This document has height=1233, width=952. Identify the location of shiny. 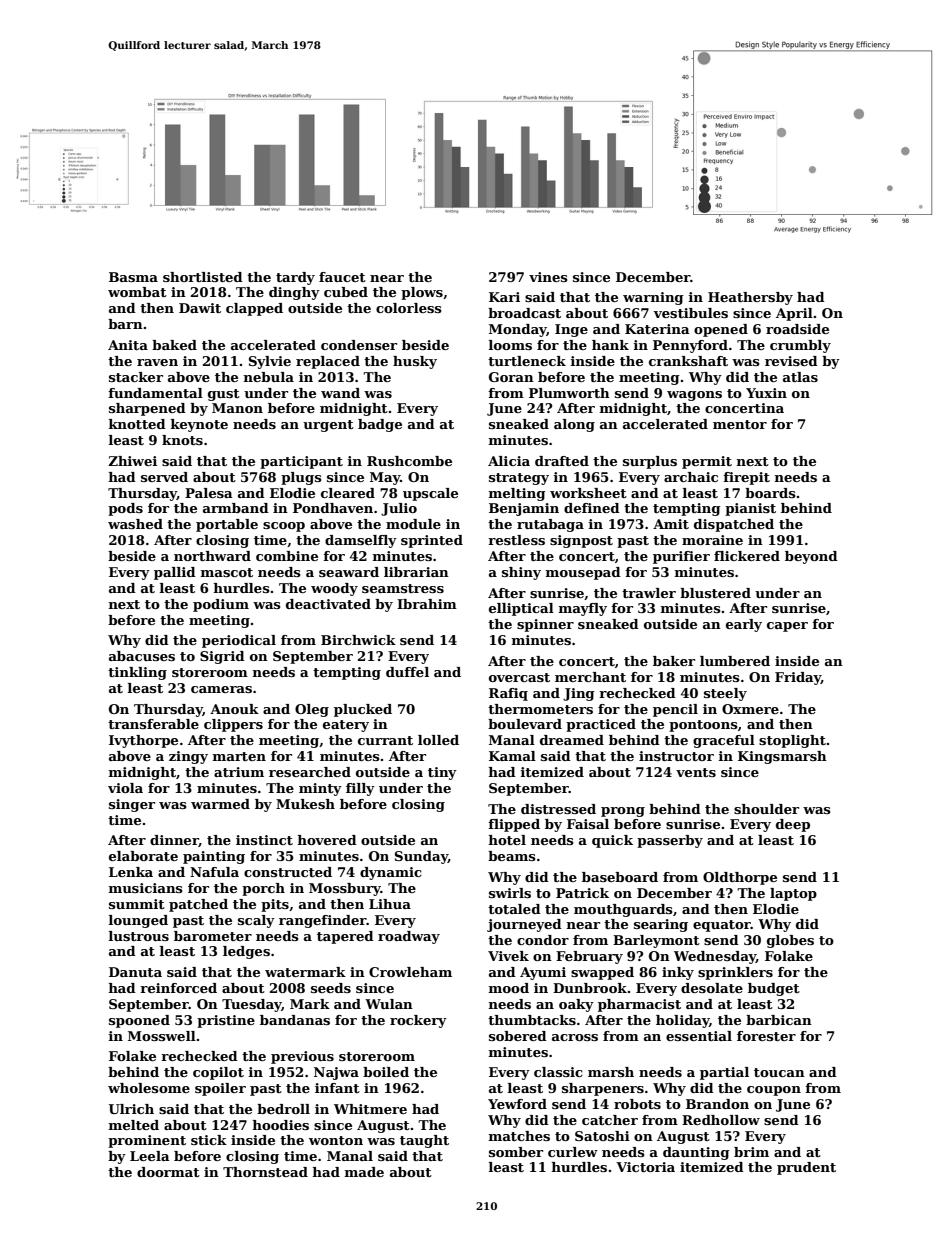
(521, 573).
